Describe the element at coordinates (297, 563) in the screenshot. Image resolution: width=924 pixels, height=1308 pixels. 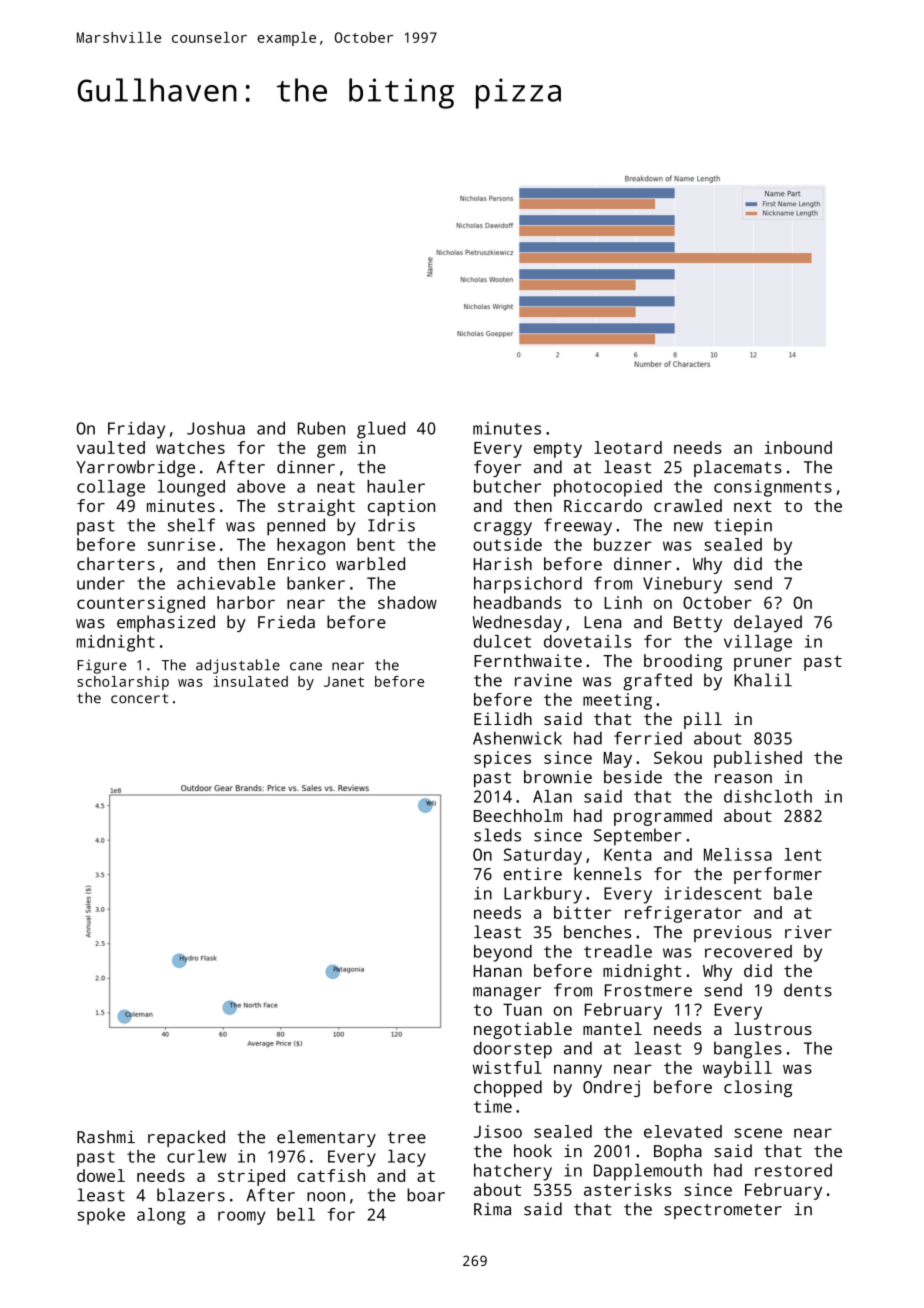
I see `Enrico` at that location.
